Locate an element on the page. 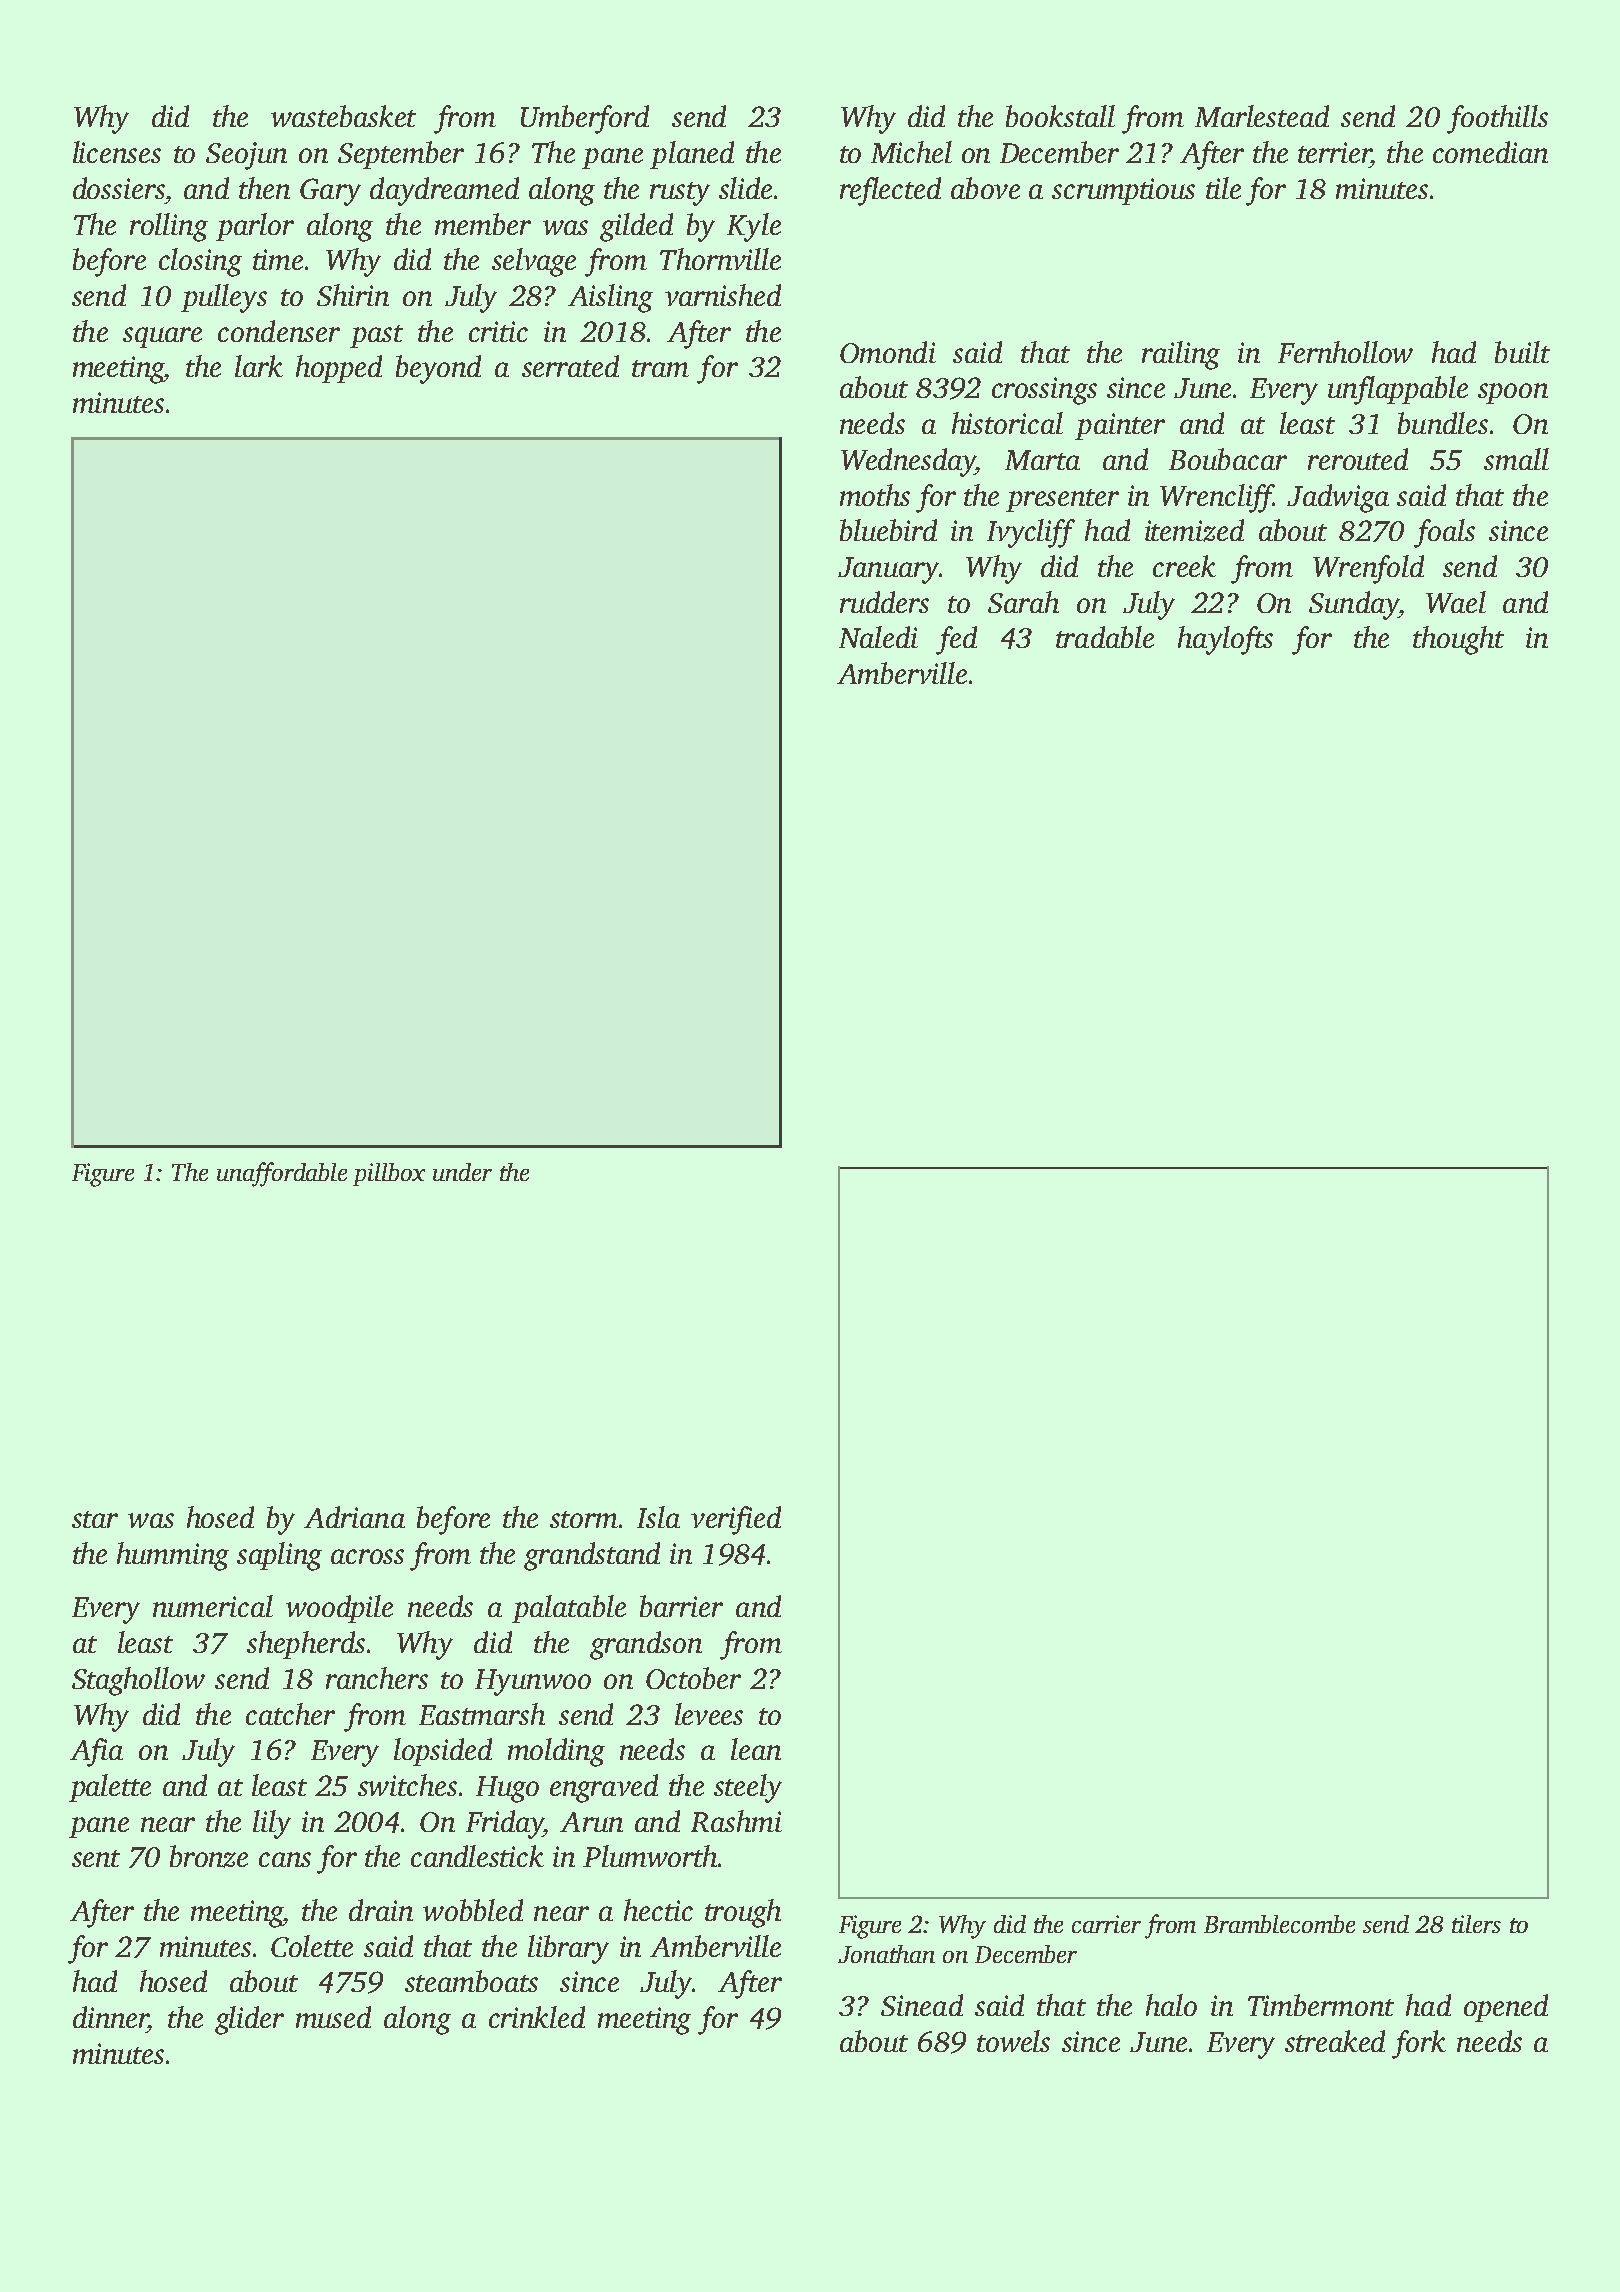  scrumptious is located at coordinates (1123, 191).
